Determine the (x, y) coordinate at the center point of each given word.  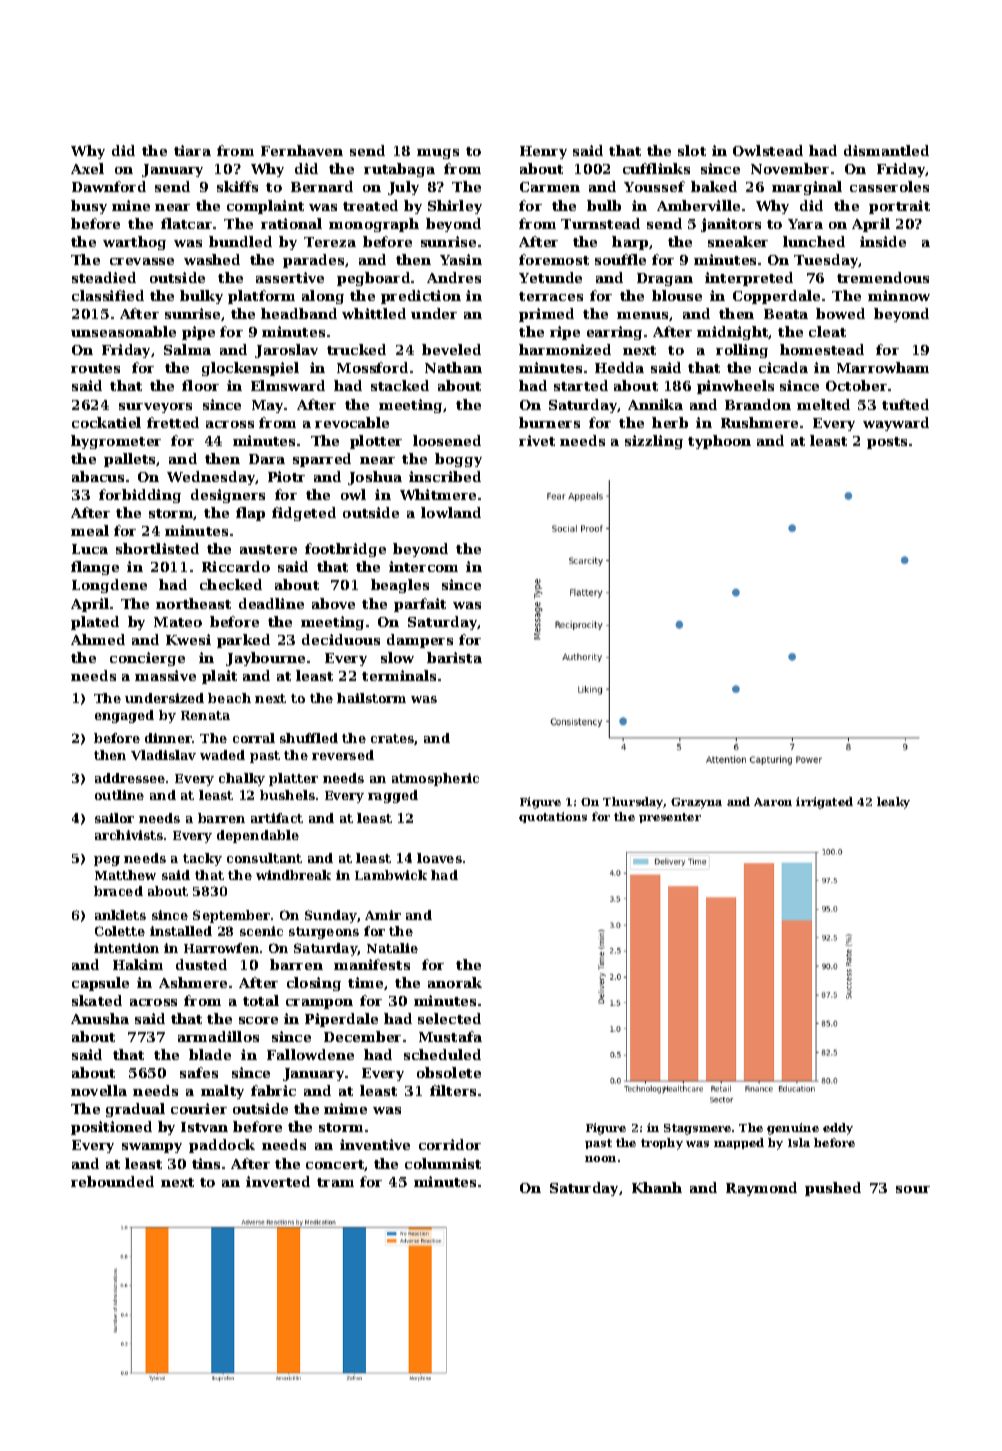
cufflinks (656, 168)
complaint (265, 207)
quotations (553, 817)
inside (883, 241)
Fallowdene (310, 1054)
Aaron (773, 802)
